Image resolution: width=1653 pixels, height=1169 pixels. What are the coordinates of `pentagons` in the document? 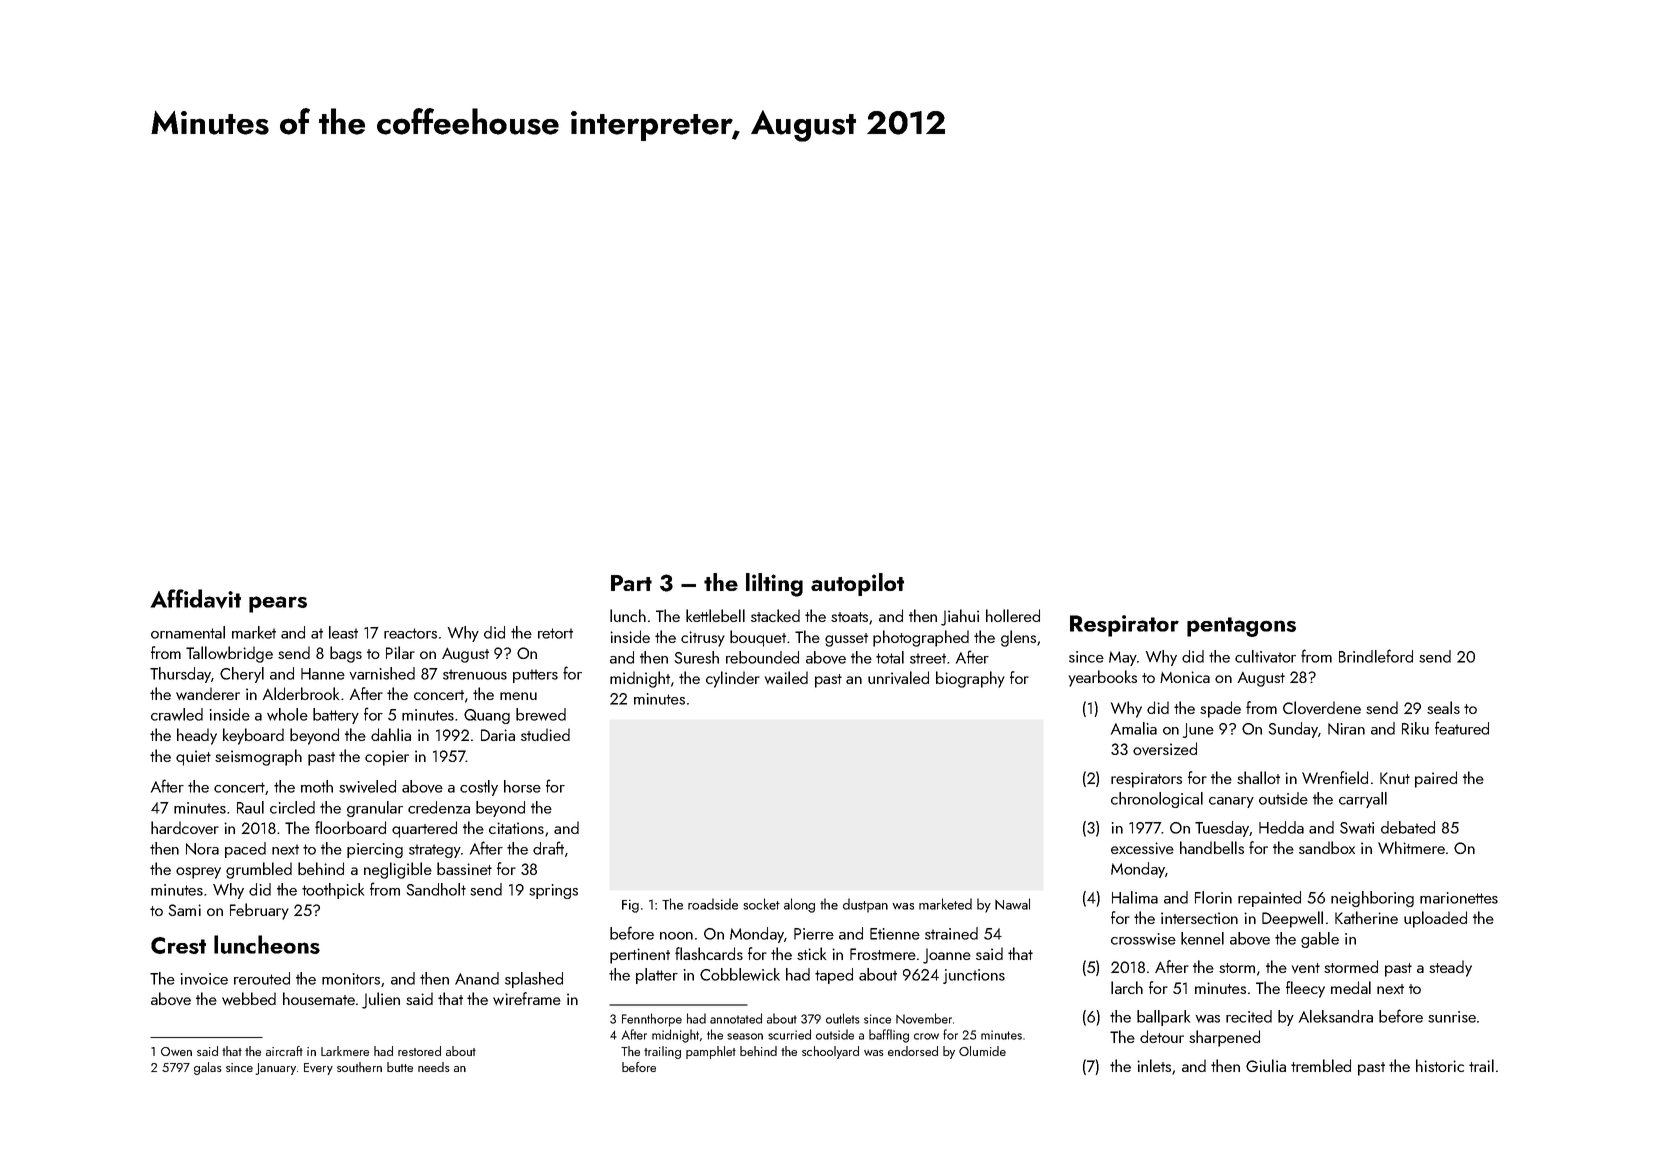 It's located at (1241, 627).
